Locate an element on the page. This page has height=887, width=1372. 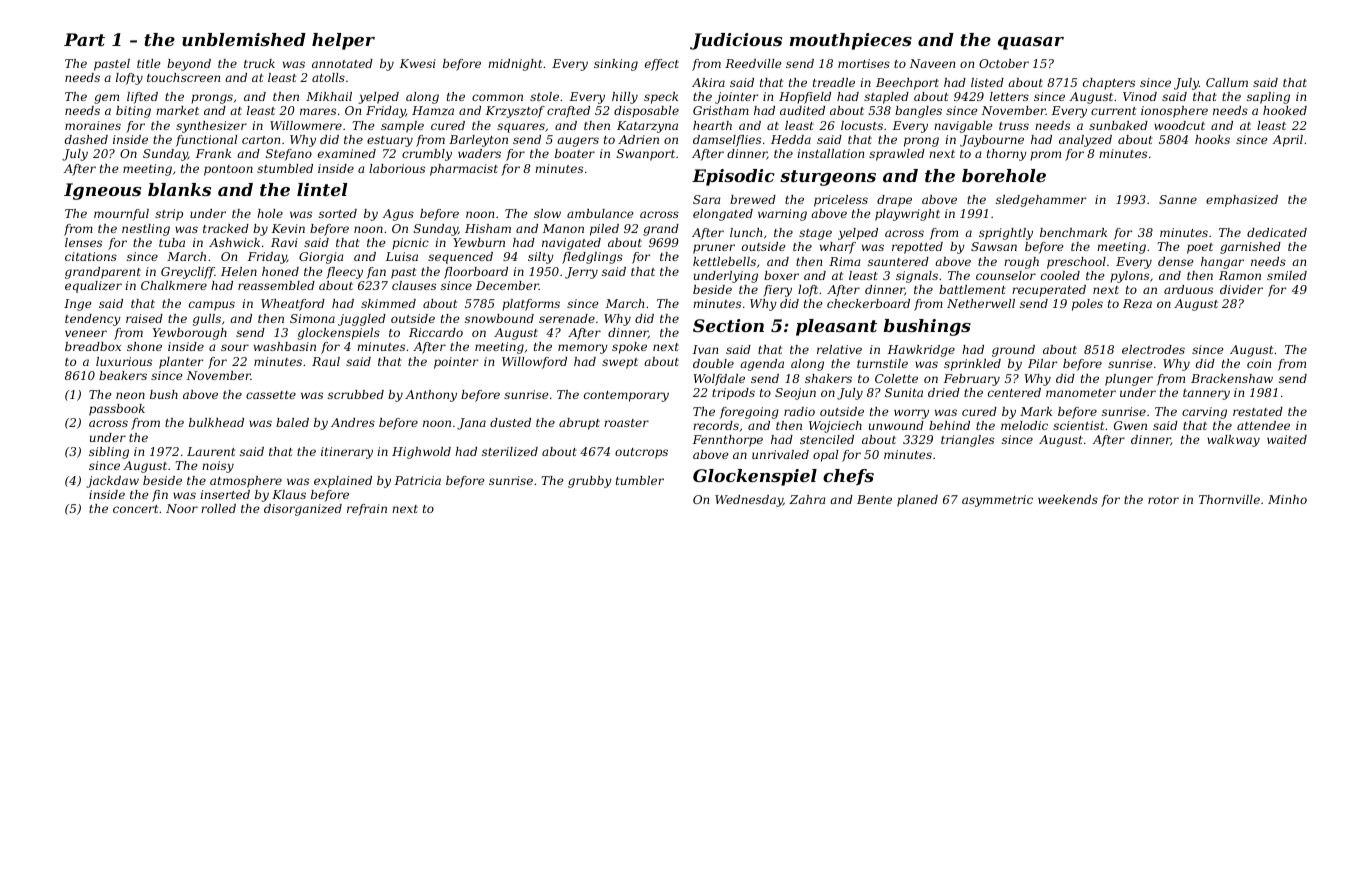
Part is located at coordinates (84, 39).
